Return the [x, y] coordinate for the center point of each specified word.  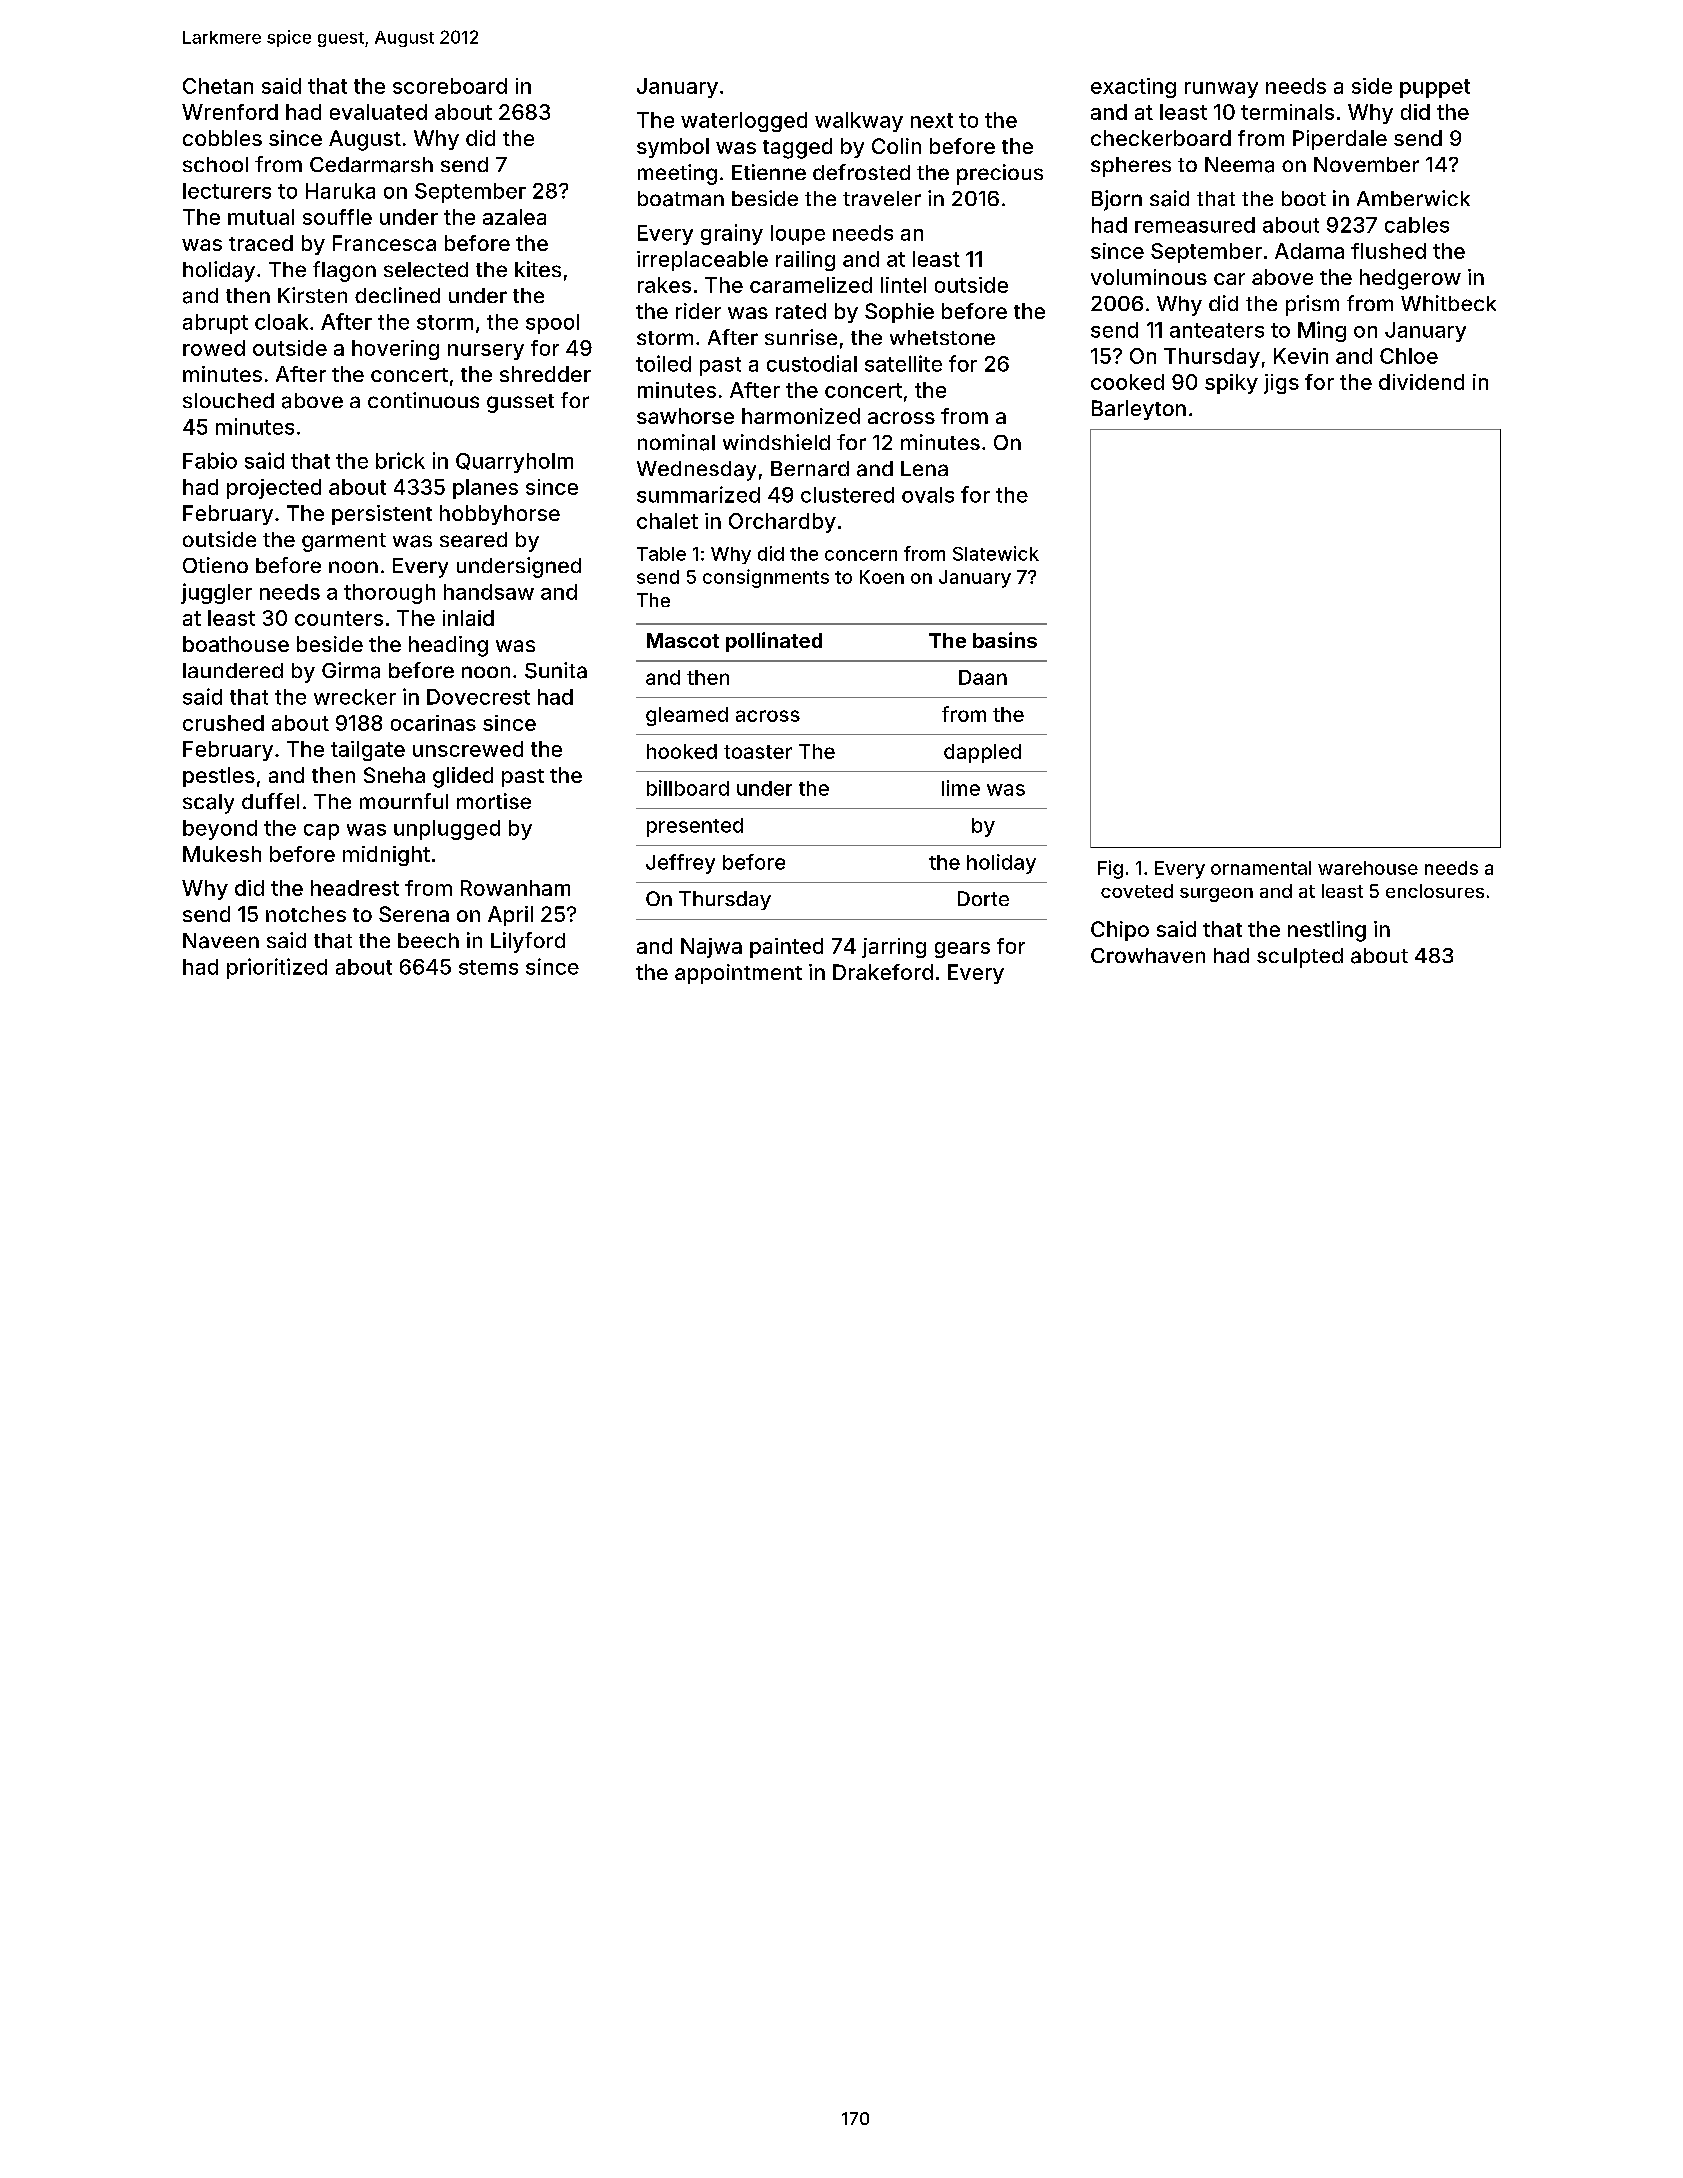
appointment [738, 974]
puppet [1435, 88]
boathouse [236, 644]
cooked [1127, 382]
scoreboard [450, 86]
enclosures [1435, 891]
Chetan [218, 86]
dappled [982, 753]
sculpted [1300, 958]
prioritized [277, 968]
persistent [382, 515]
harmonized [801, 416]
